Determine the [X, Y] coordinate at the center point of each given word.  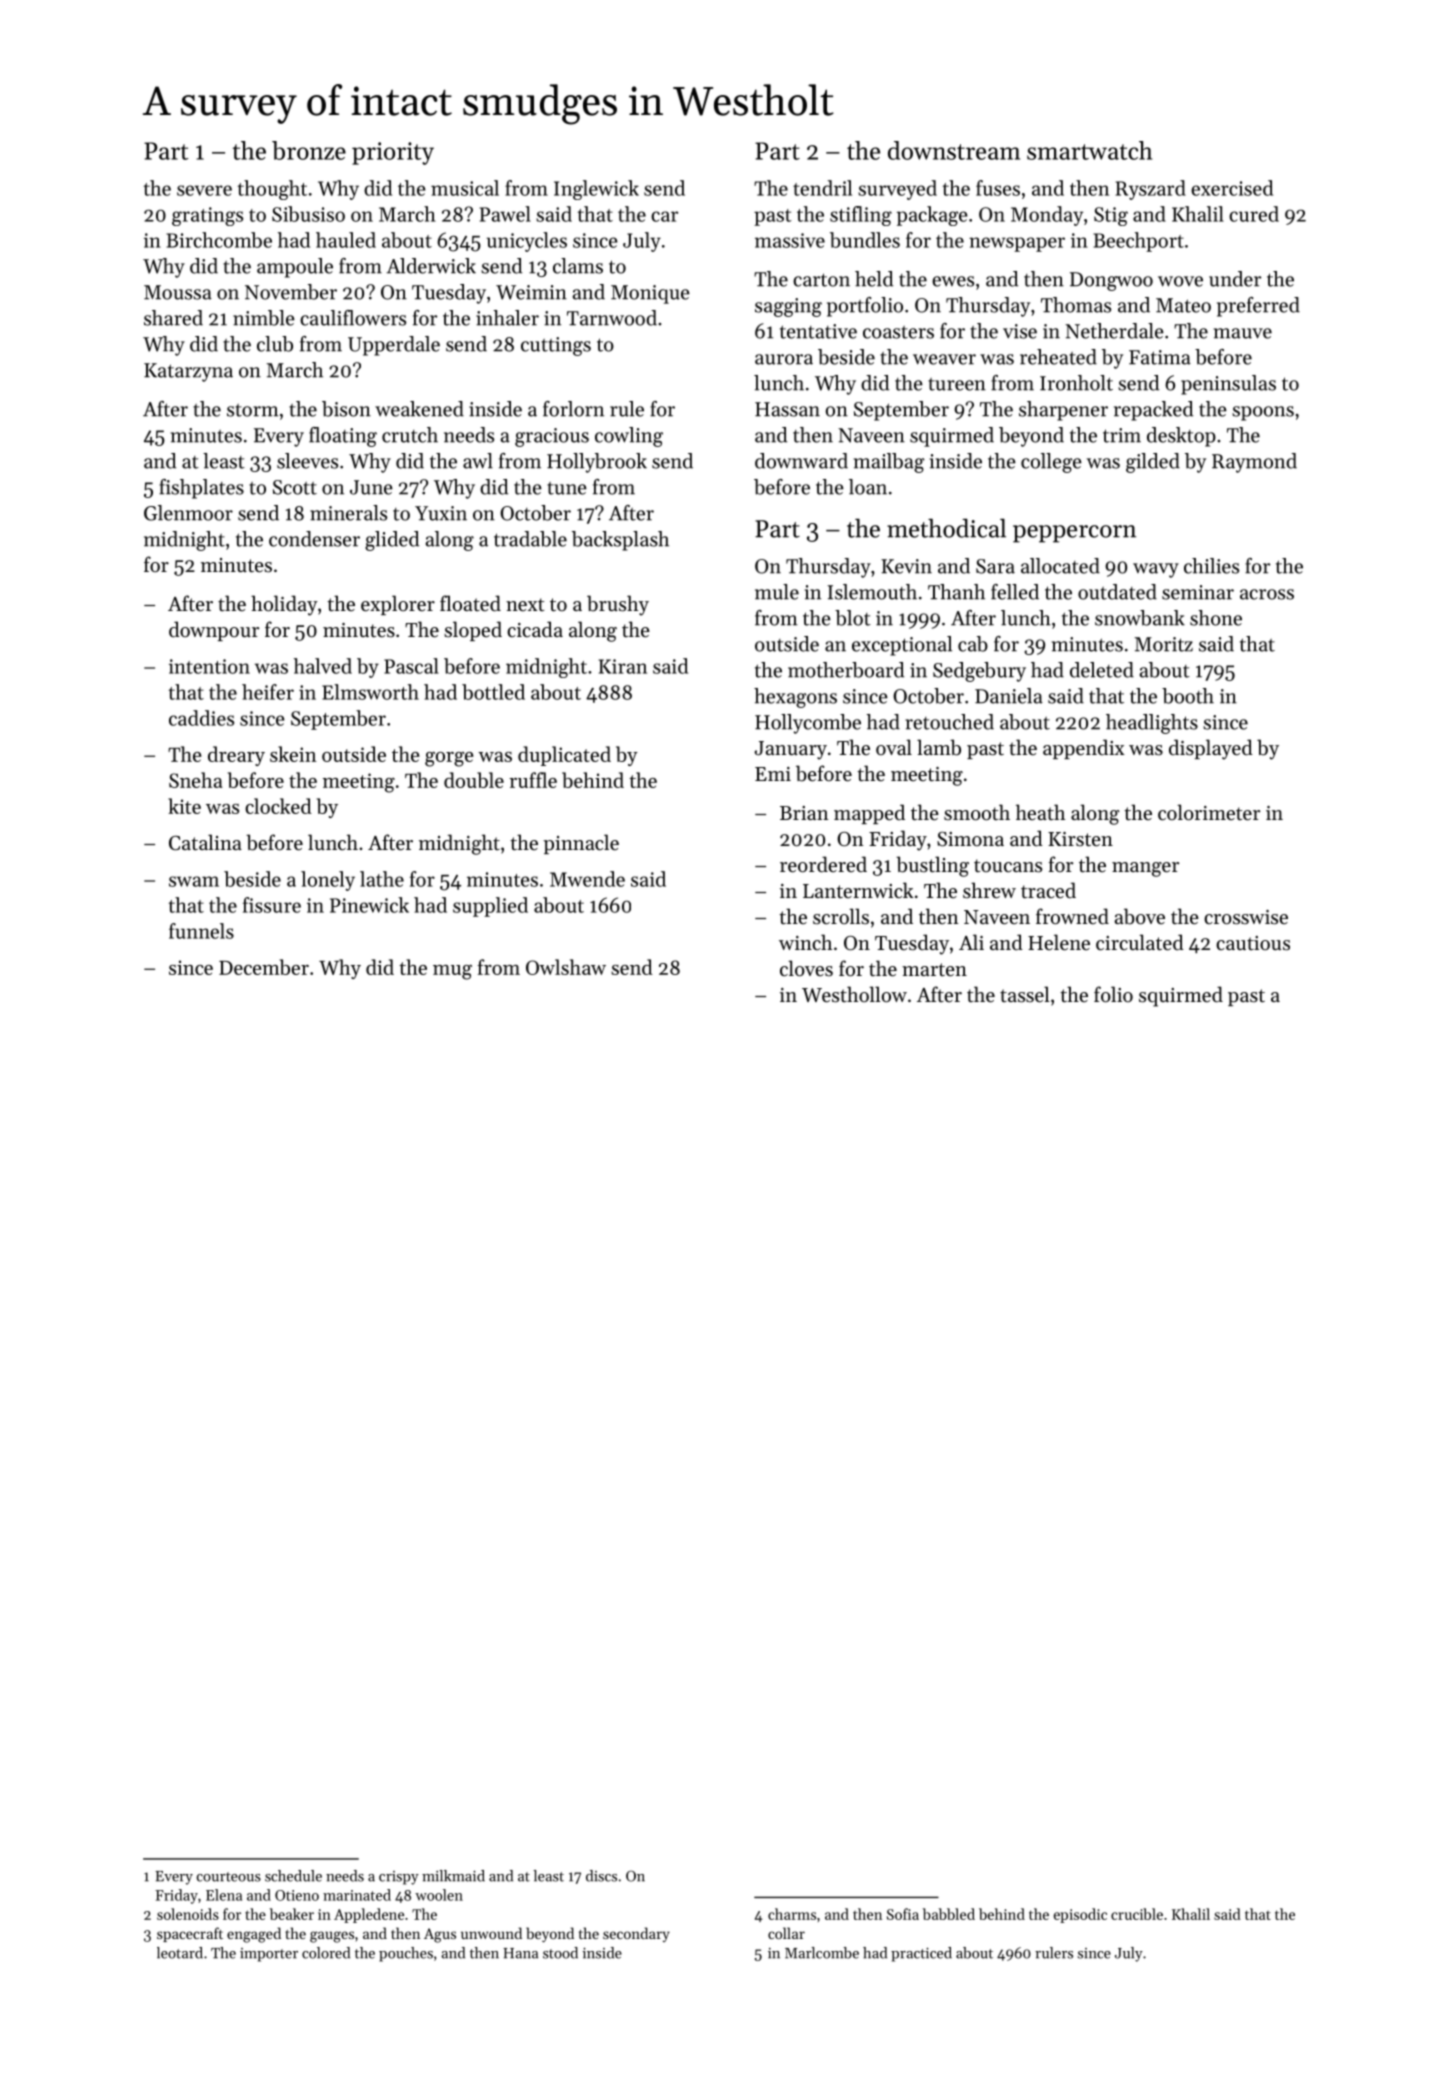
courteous [229, 1877]
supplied [490, 907]
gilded [1153, 463]
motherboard [846, 670]
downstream [954, 150]
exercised [1232, 188]
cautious [1253, 943]
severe [204, 190]
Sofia [903, 1914]
